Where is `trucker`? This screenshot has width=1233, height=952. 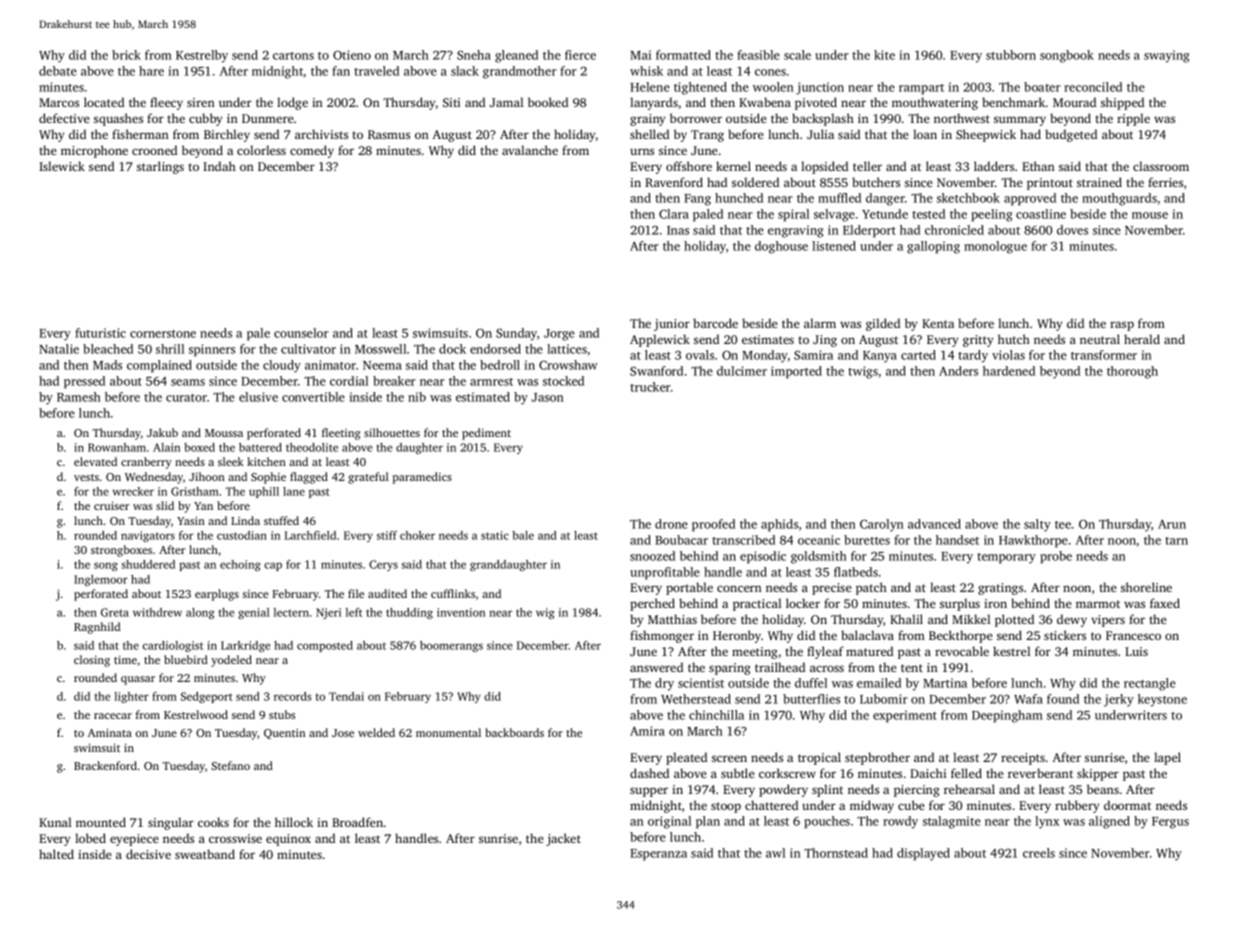
trucker is located at coordinates (650, 387).
